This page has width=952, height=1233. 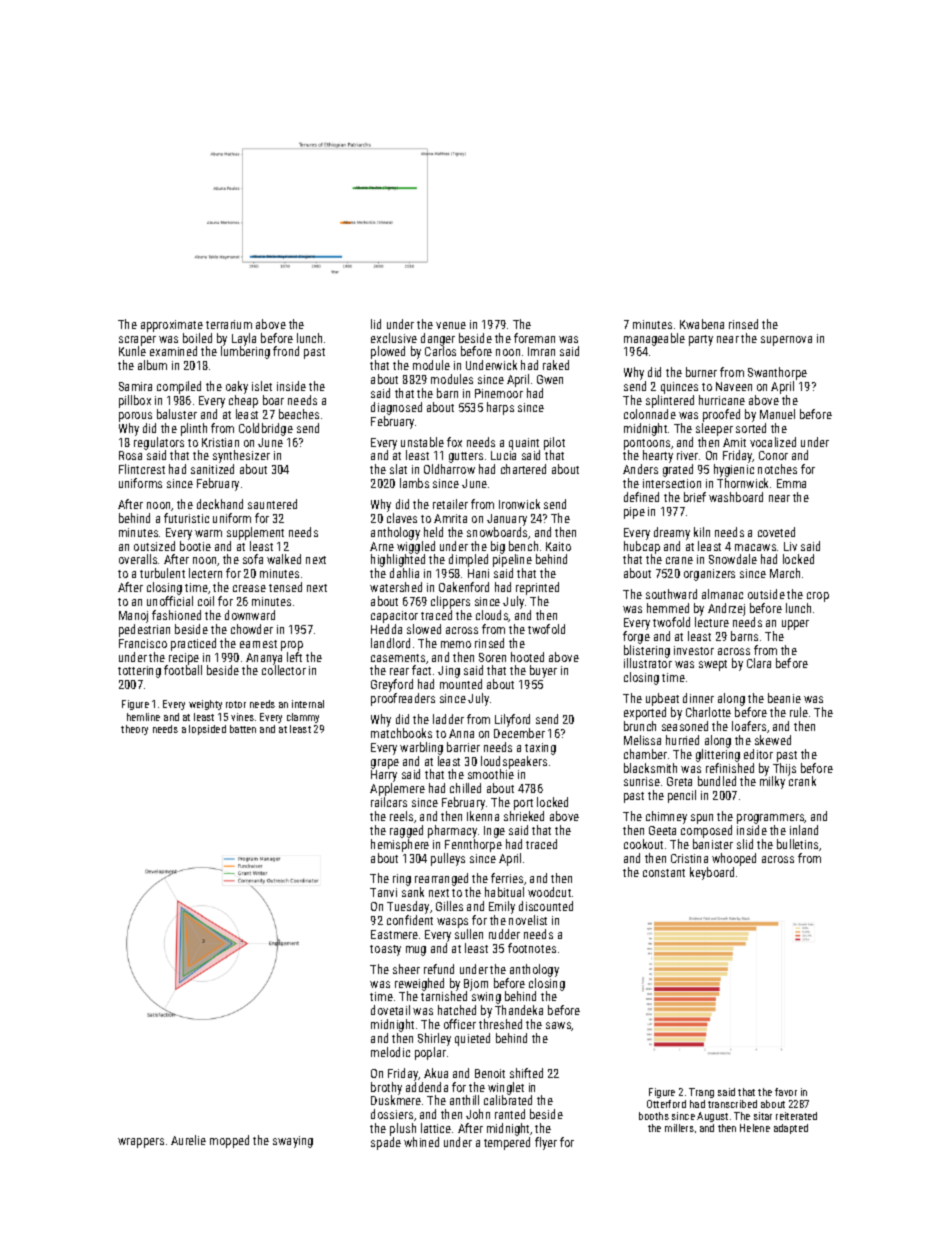 What do you see at coordinates (732, 1104) in the page?
I see `transcribed` at bounding box center [732, 1104].
